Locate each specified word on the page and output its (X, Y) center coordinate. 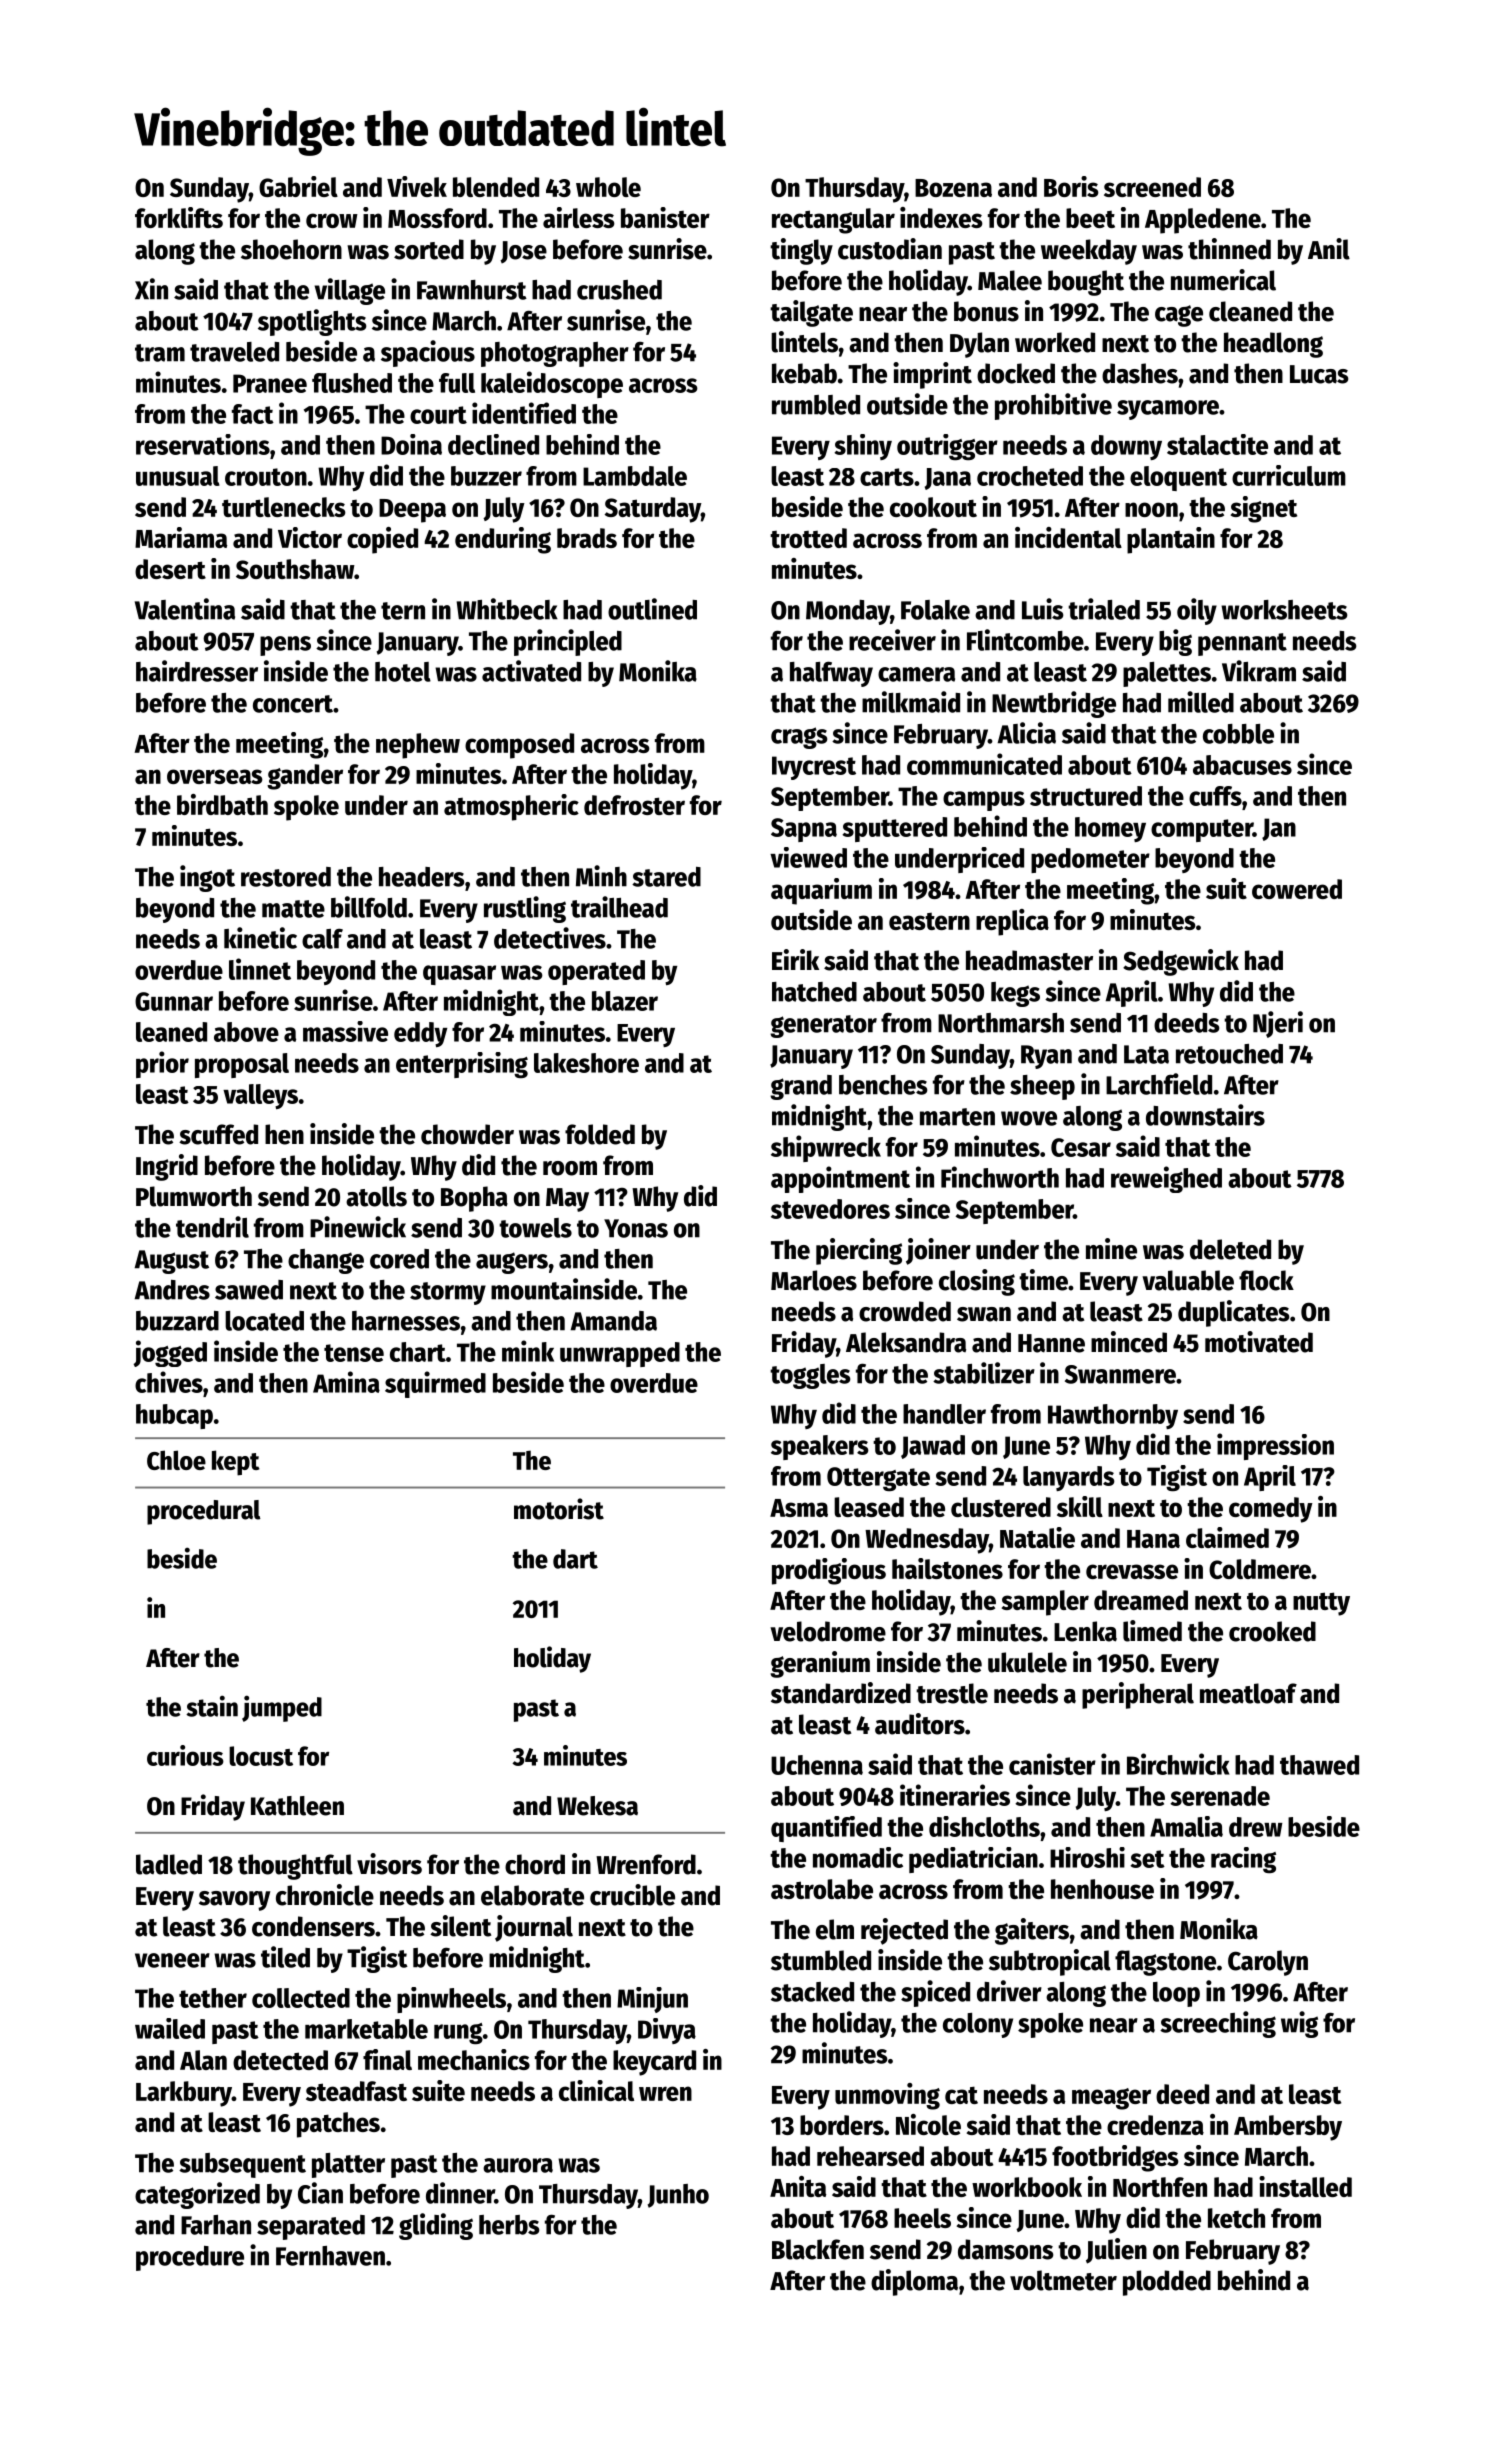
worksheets (1284, 610)
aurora (518, 2165)
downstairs (1205, 1115)
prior (162, 1064)
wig (1299, 2024)
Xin (151, 289)
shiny (863, 447)
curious (185, 1755)
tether (213, 1998)
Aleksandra (906, 1342)
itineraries (955, 1795)
